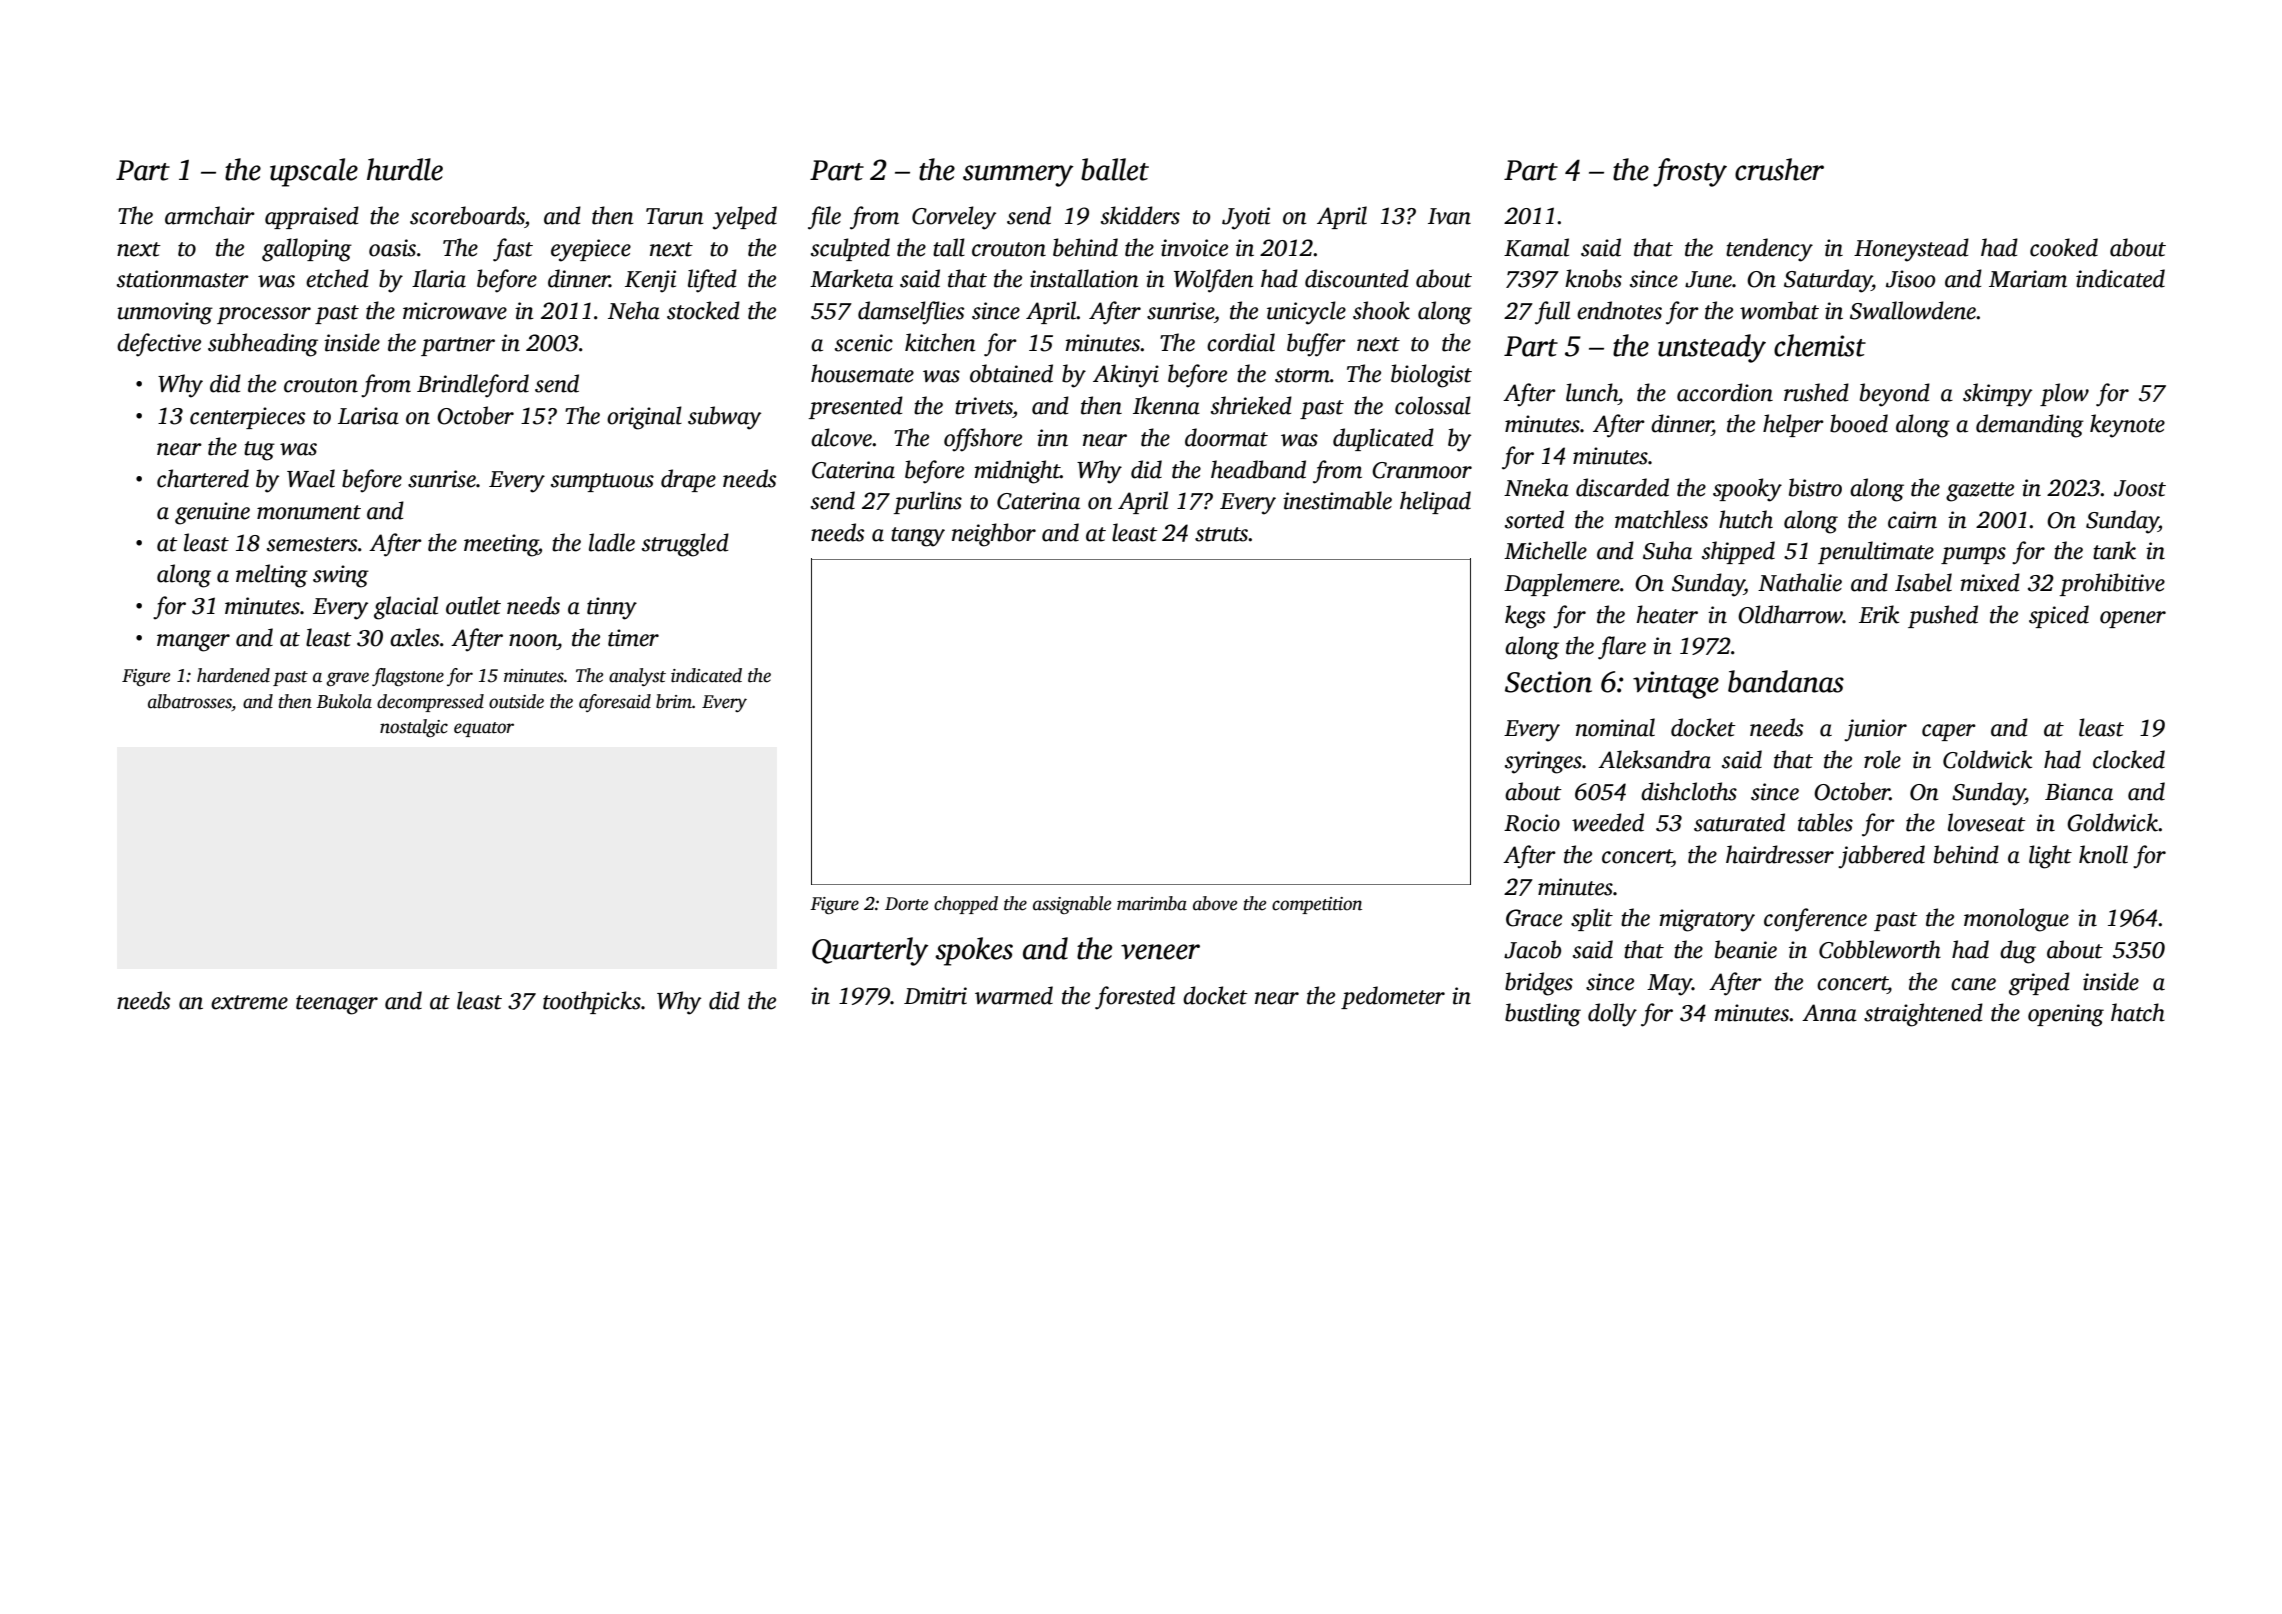  I want to click on presented, so click(855, 407).
